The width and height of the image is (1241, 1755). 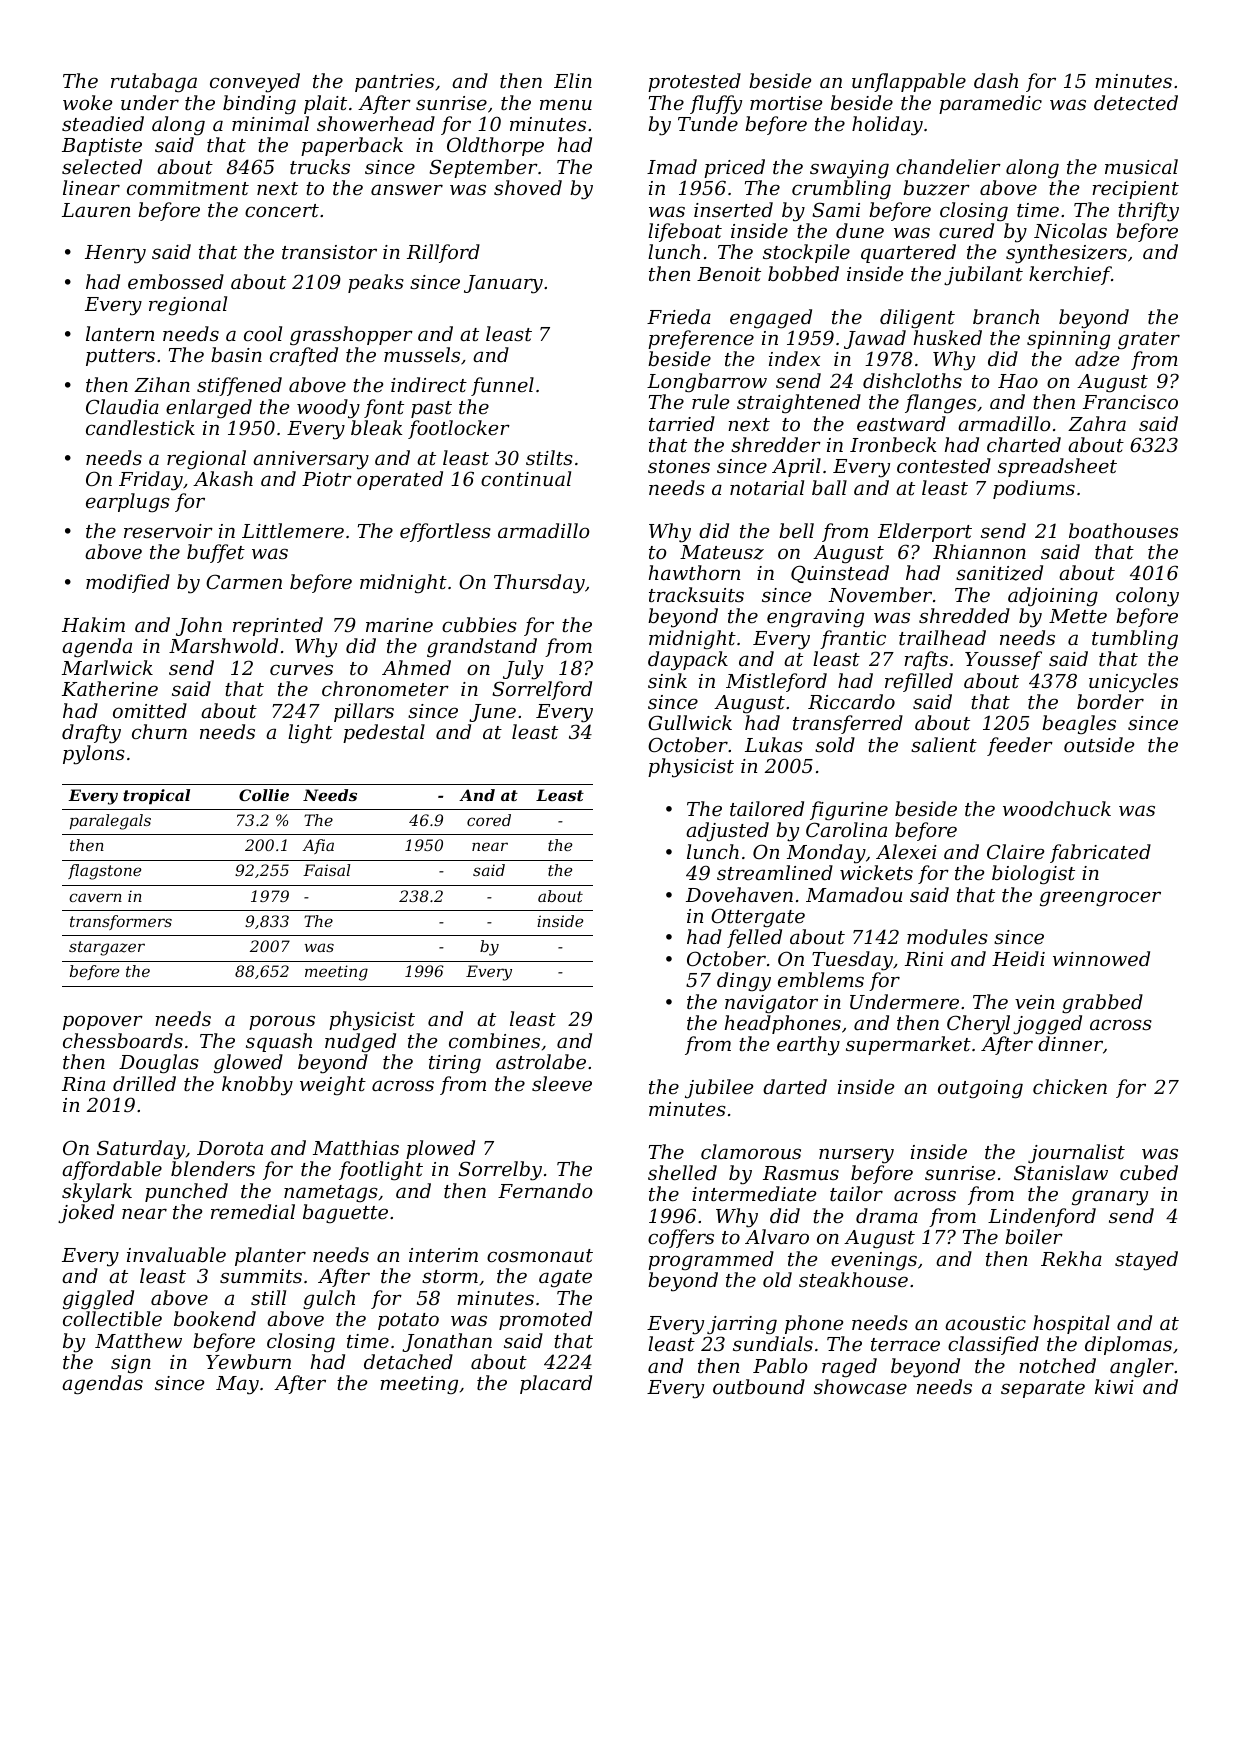 I want to click on astrolabe, so click(x=541, y=1061).
